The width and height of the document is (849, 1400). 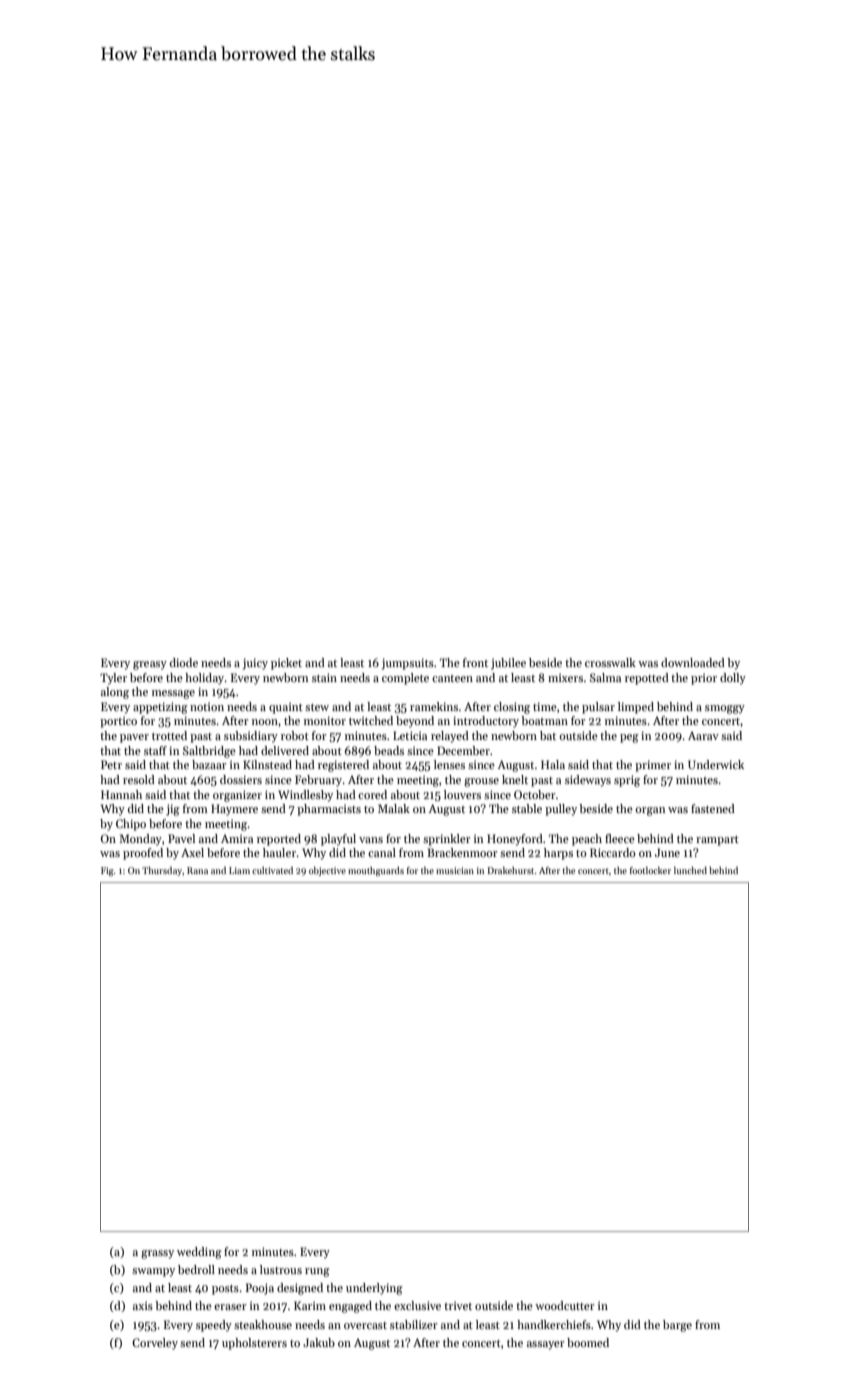 What do you see at coordinates (653, 766) in the document?
I see `primer` at bounding box center [653, 766].
